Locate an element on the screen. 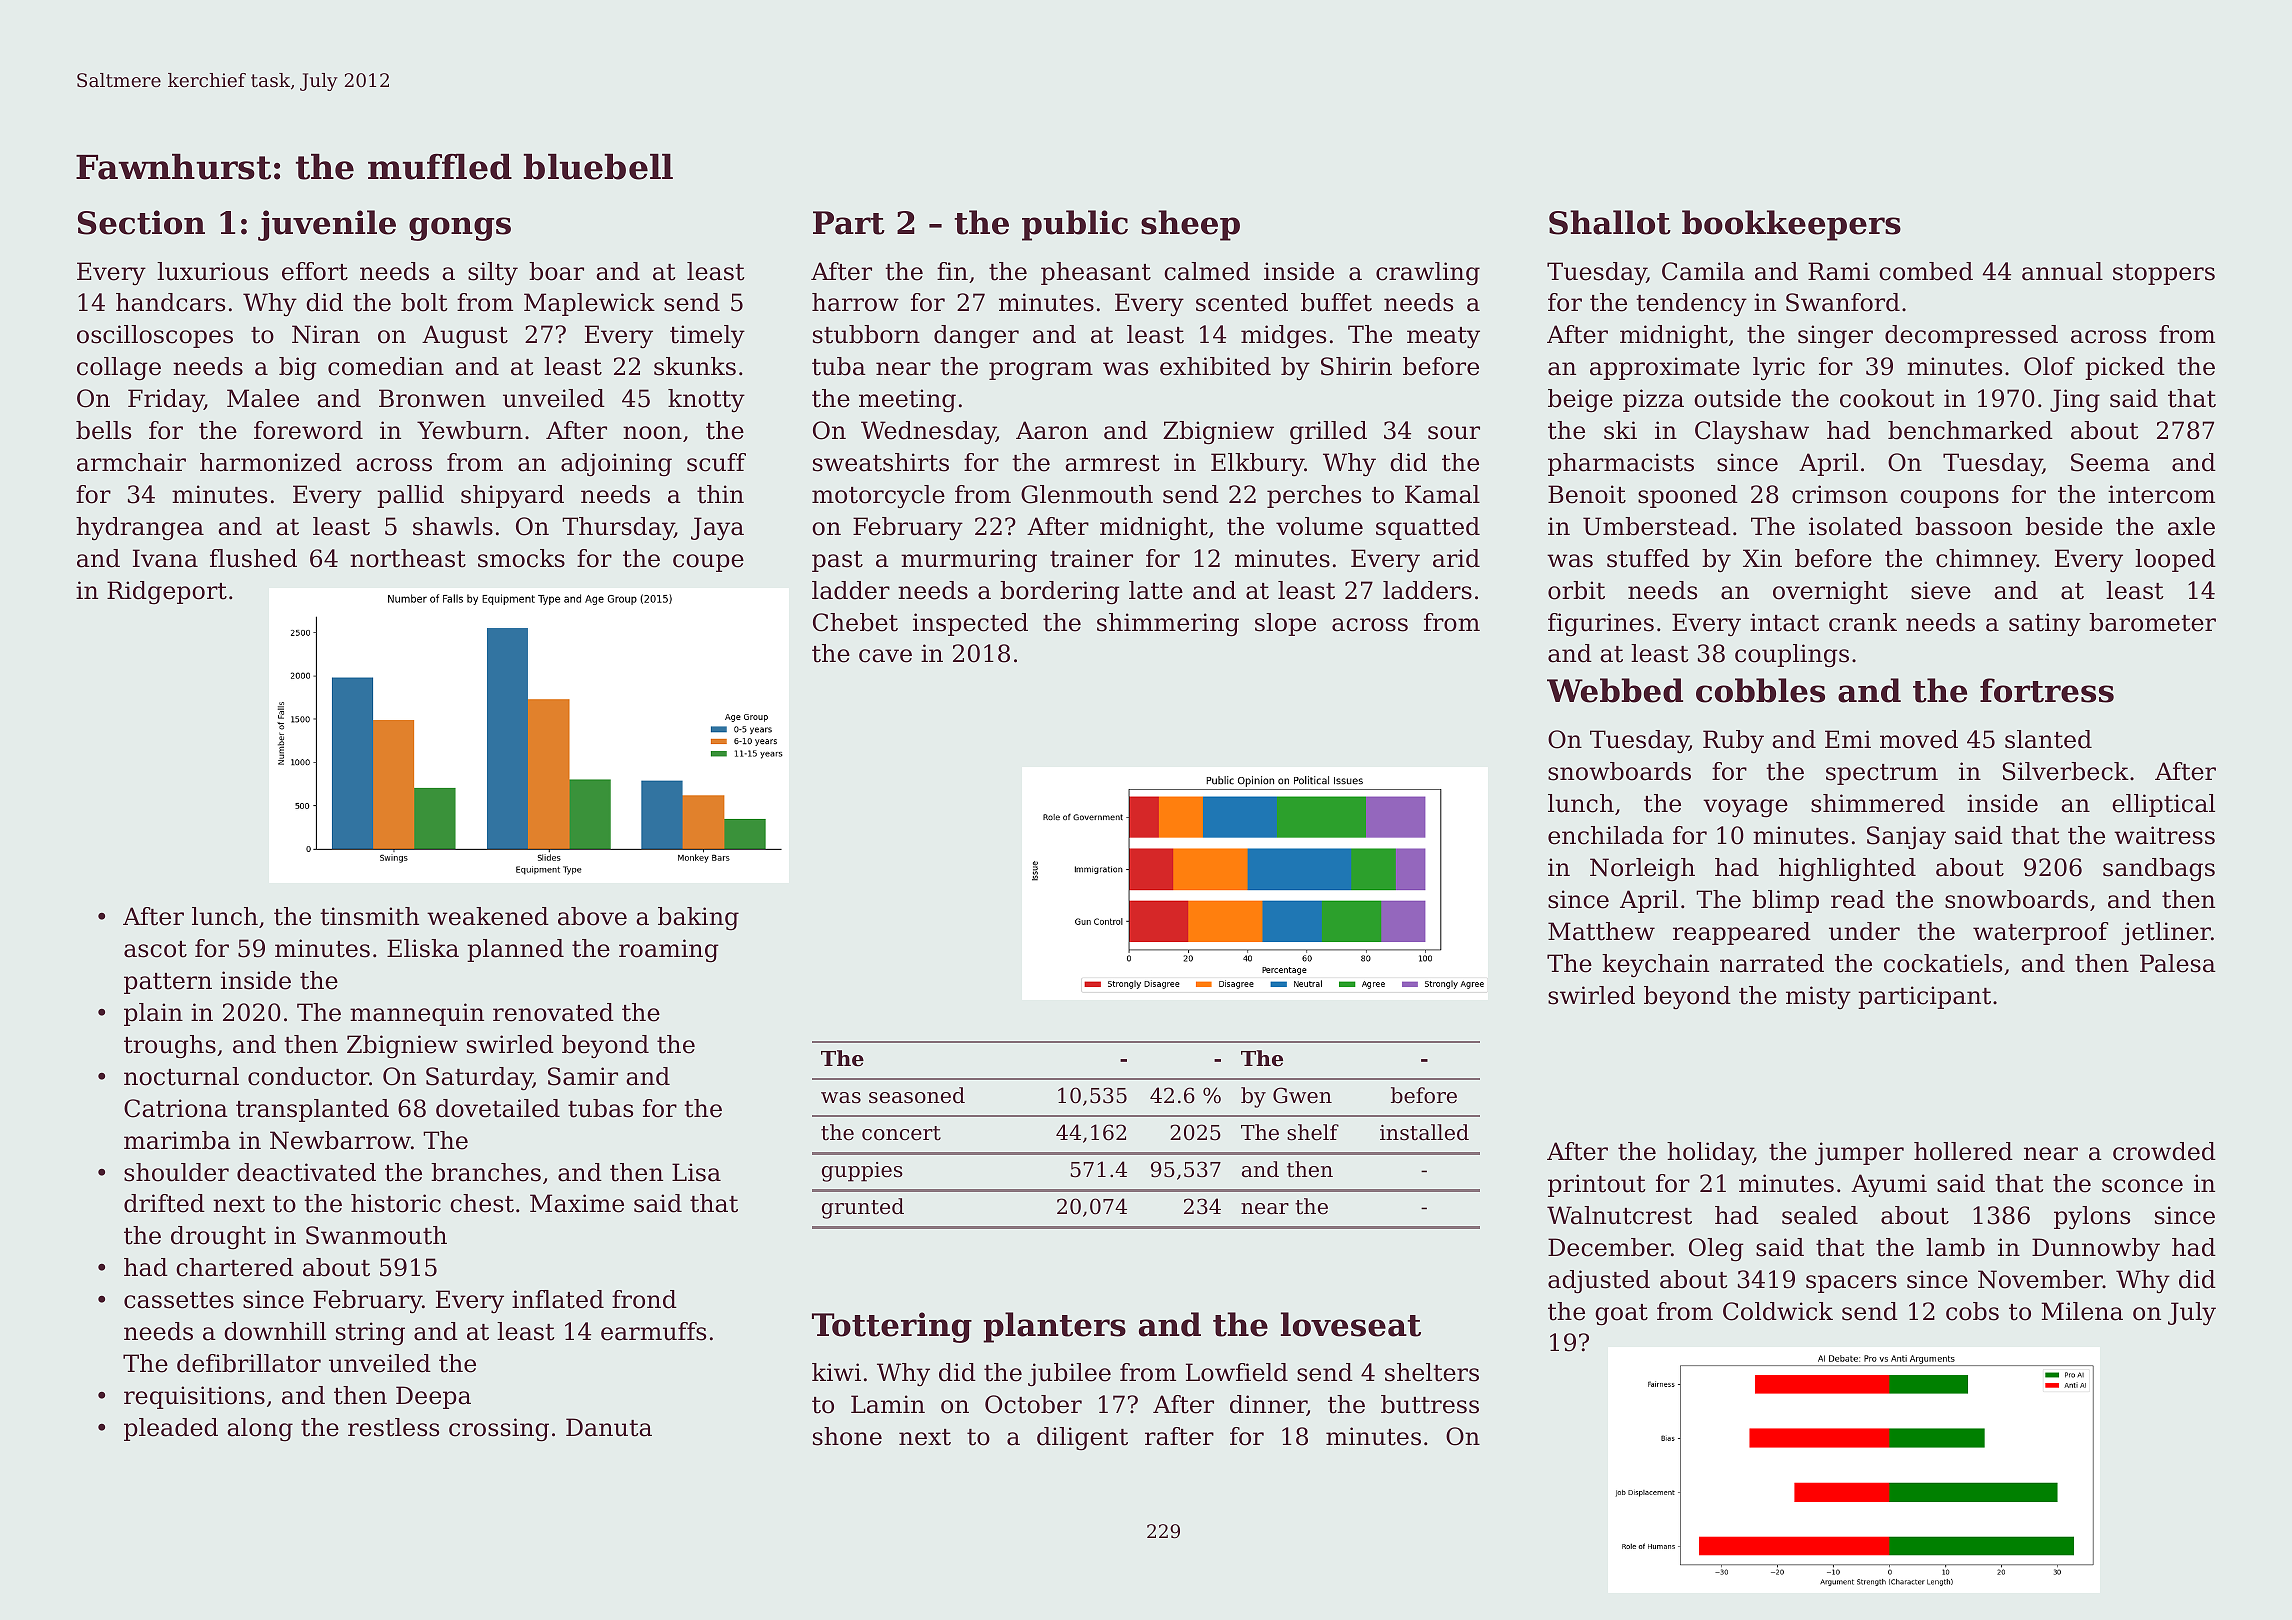  sheep is located at coordinates (1190, 225).
